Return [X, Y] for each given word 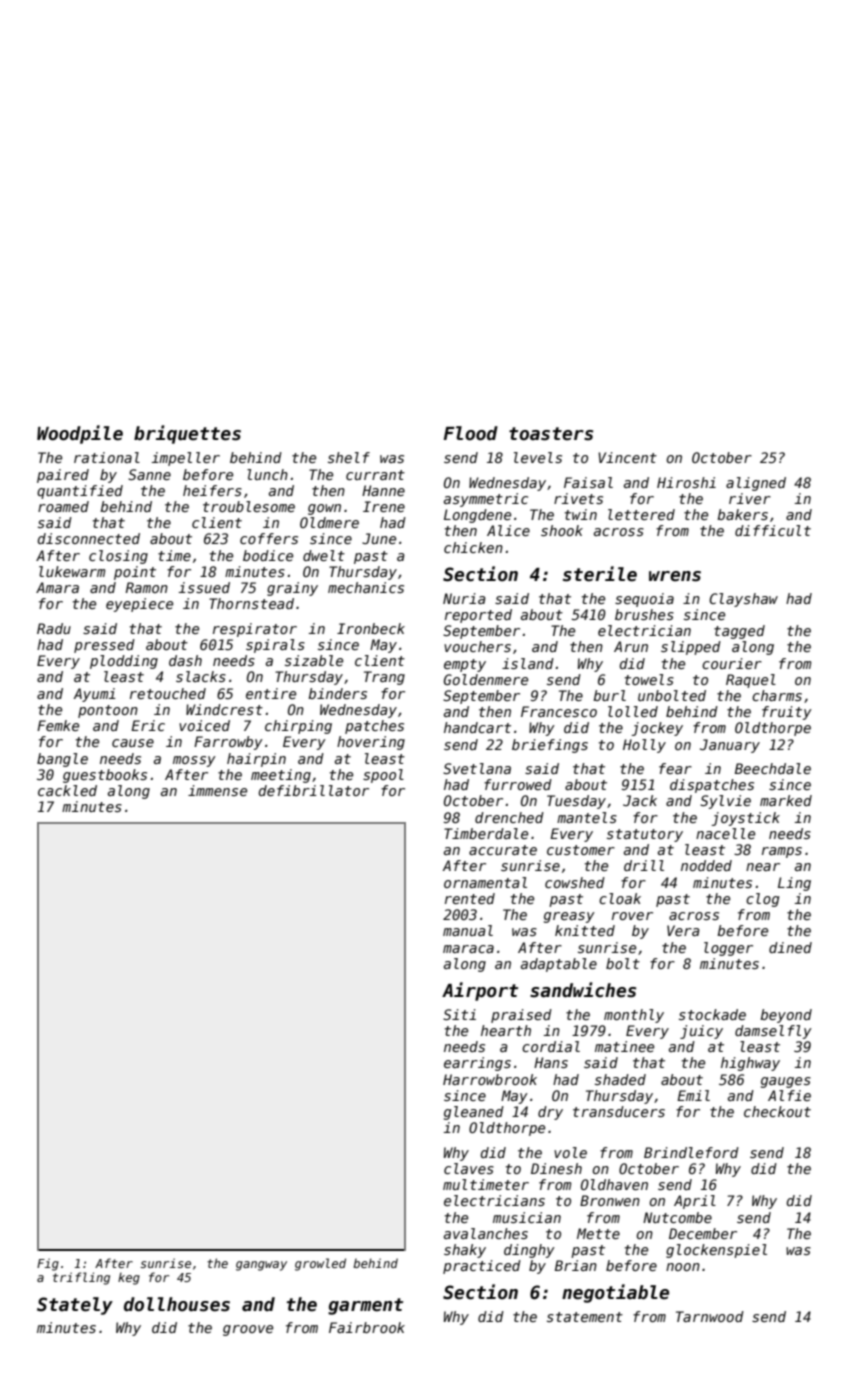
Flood [470, 433]
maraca [468, 949]
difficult [773, 530]
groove [248, 1330]
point [135, 573]
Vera [683, 930]
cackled [67, 790]
